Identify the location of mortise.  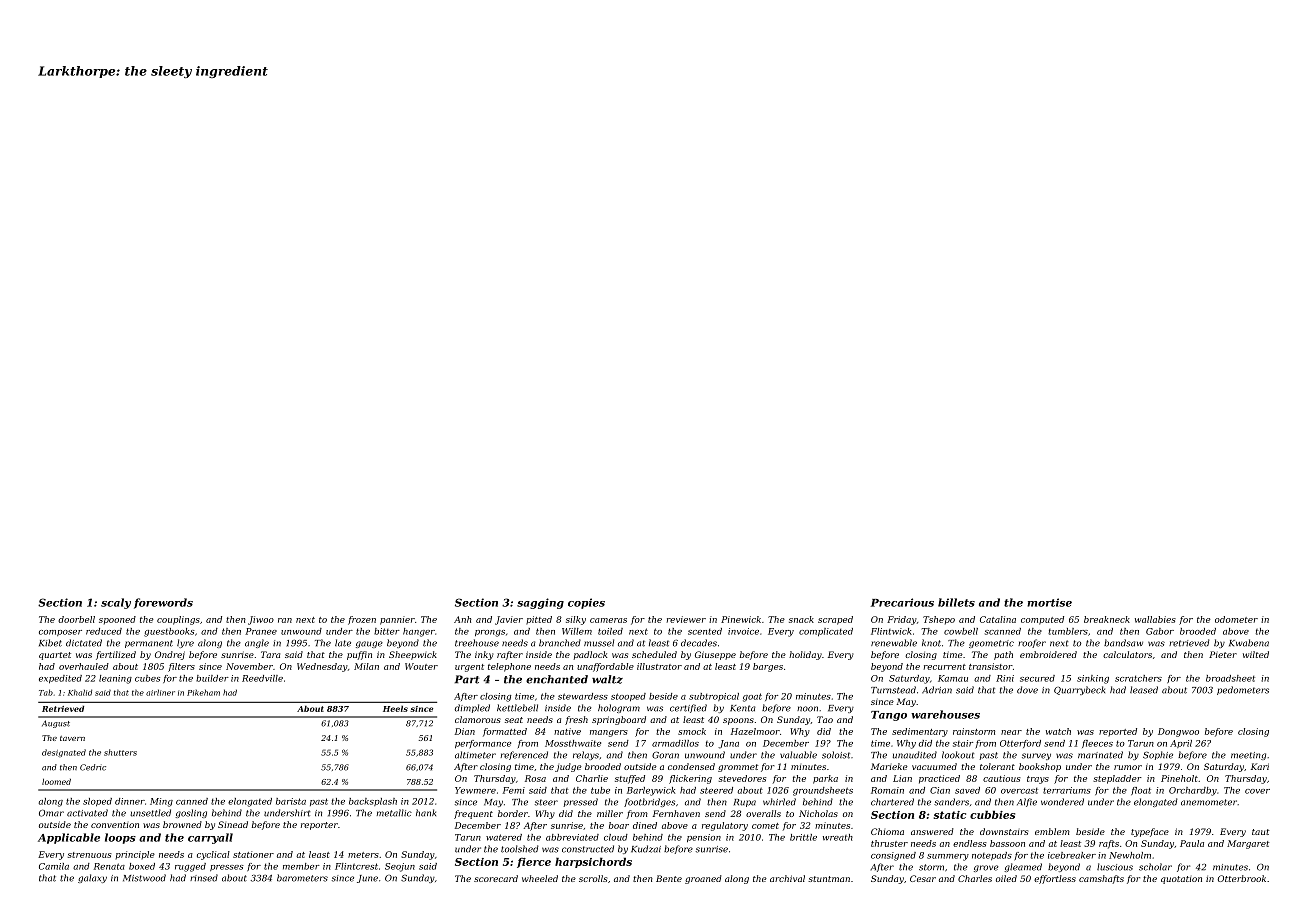
(1049, 602).
